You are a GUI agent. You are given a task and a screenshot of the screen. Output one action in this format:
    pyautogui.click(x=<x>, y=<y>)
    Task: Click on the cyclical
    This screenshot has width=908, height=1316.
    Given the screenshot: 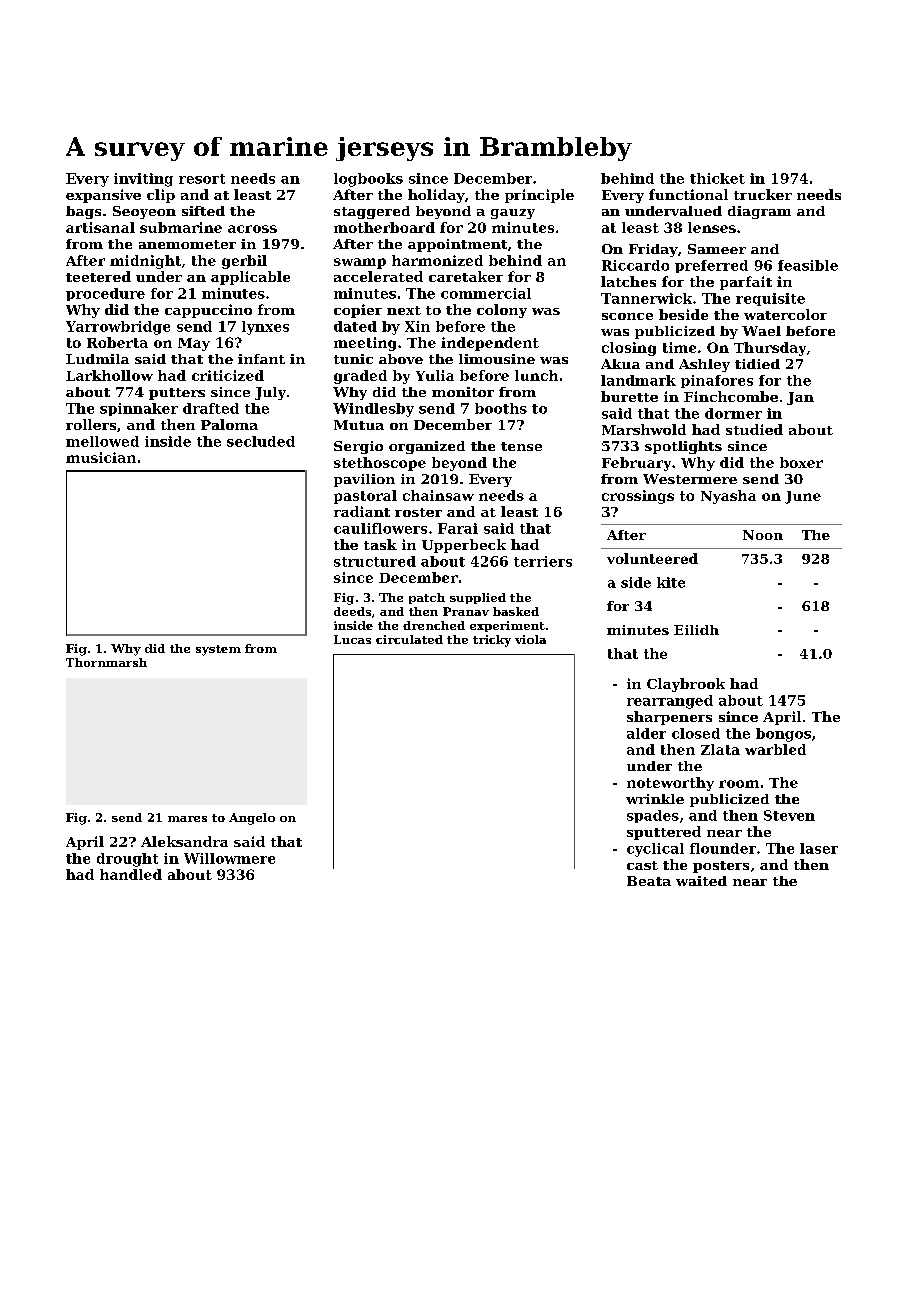 What is the action you would take?
    pyautogui.click(x=655, y=850)
